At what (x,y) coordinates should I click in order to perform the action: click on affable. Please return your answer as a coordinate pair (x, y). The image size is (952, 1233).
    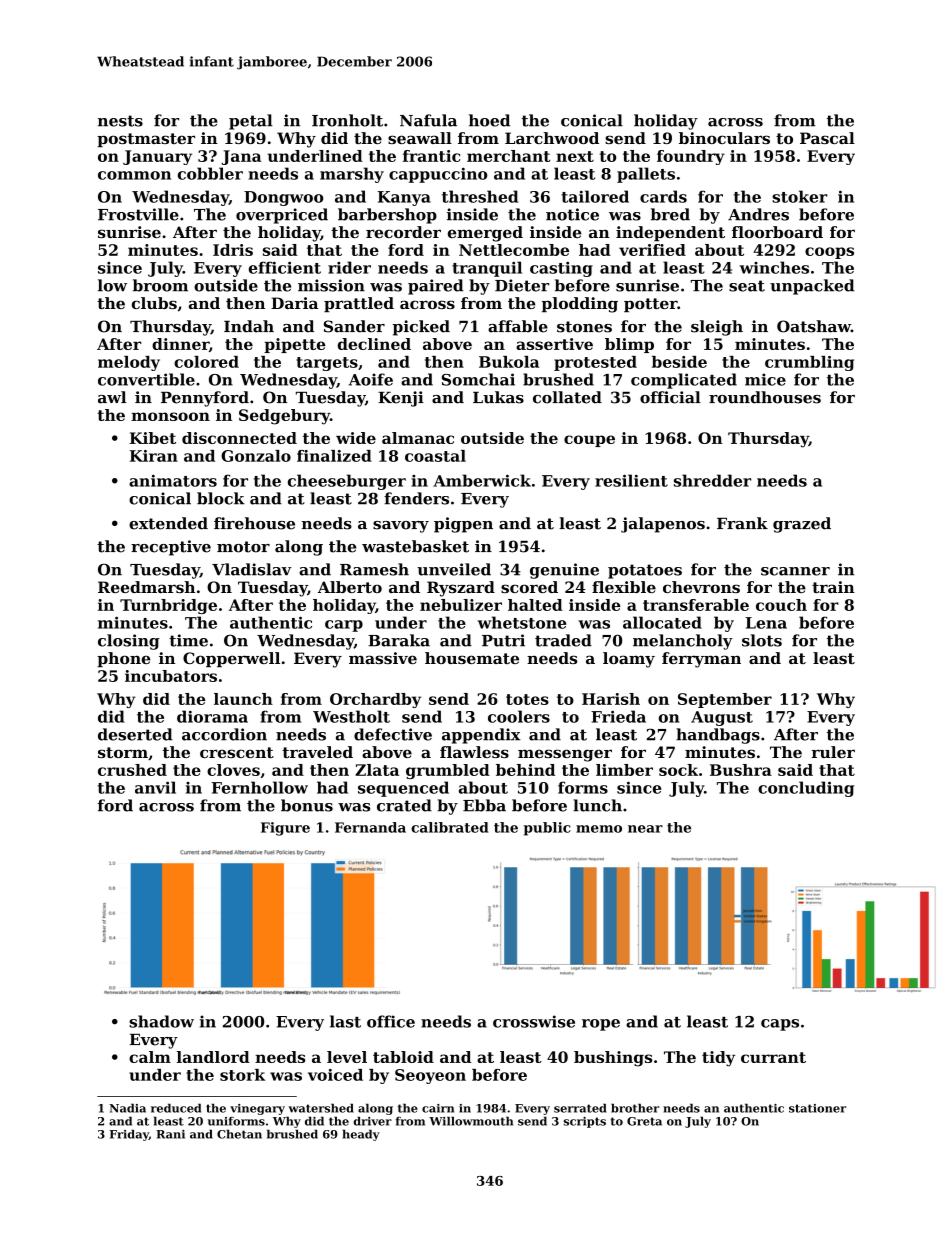
    Looking at the image, I should click on (518, 326).
